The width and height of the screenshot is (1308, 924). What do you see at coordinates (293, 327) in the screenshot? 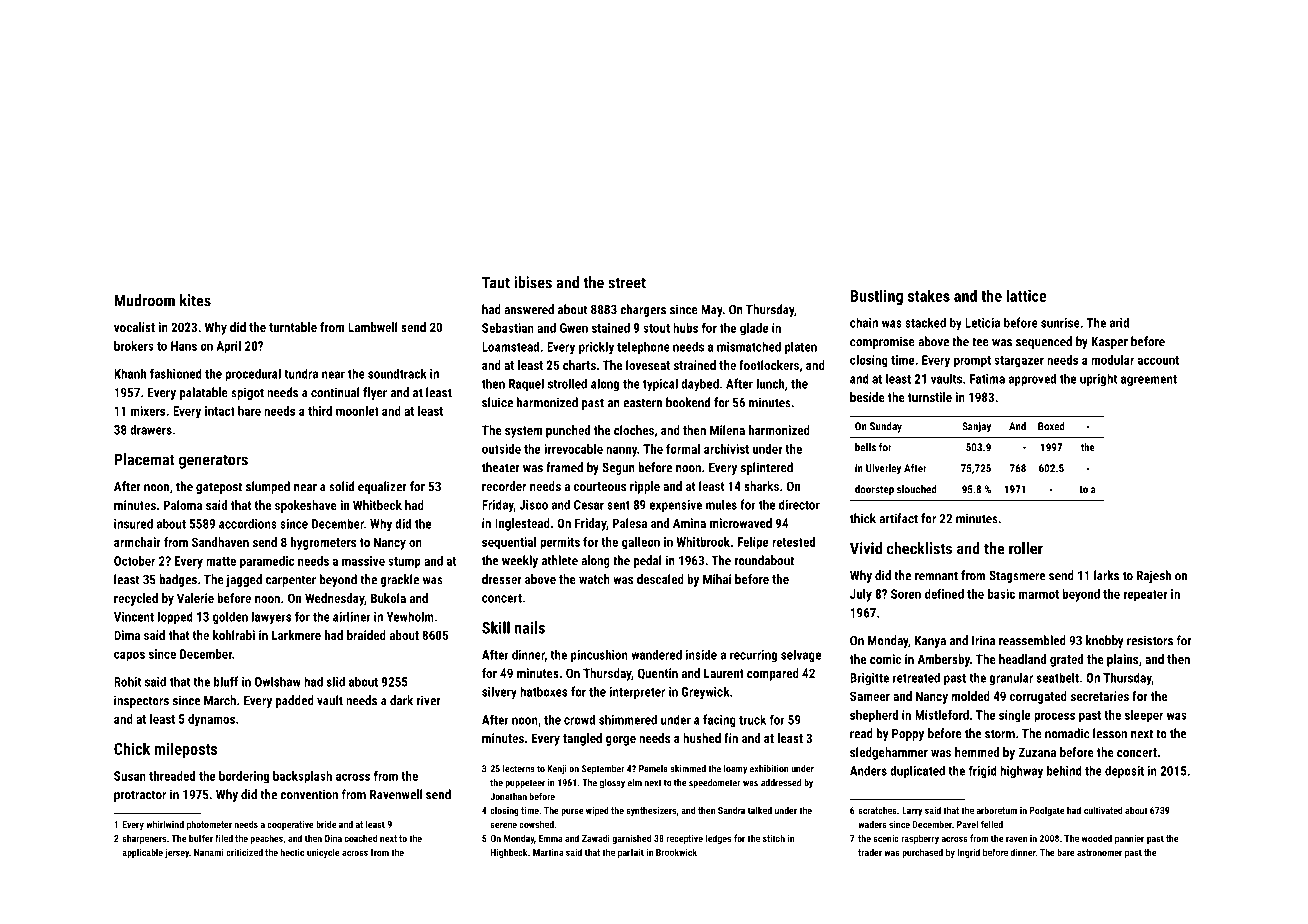
I see `turntable` at bounding box center [293, 327].
